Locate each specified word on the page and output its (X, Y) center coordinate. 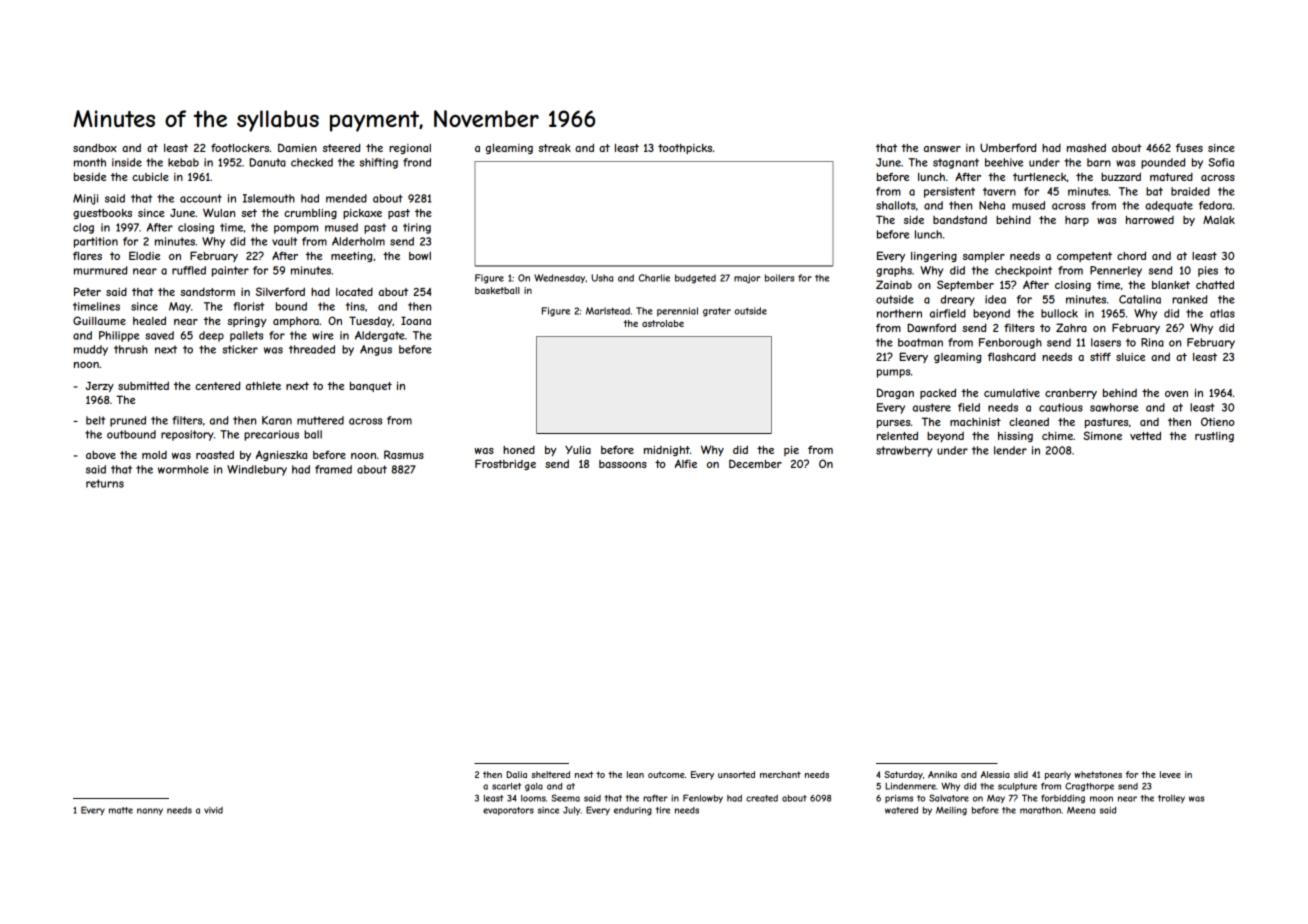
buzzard (1121, 177)
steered (341, 147)
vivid (213, 810)
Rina (1152, 342)
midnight (667, 451)
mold (154, 455)
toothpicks (685, 149)
